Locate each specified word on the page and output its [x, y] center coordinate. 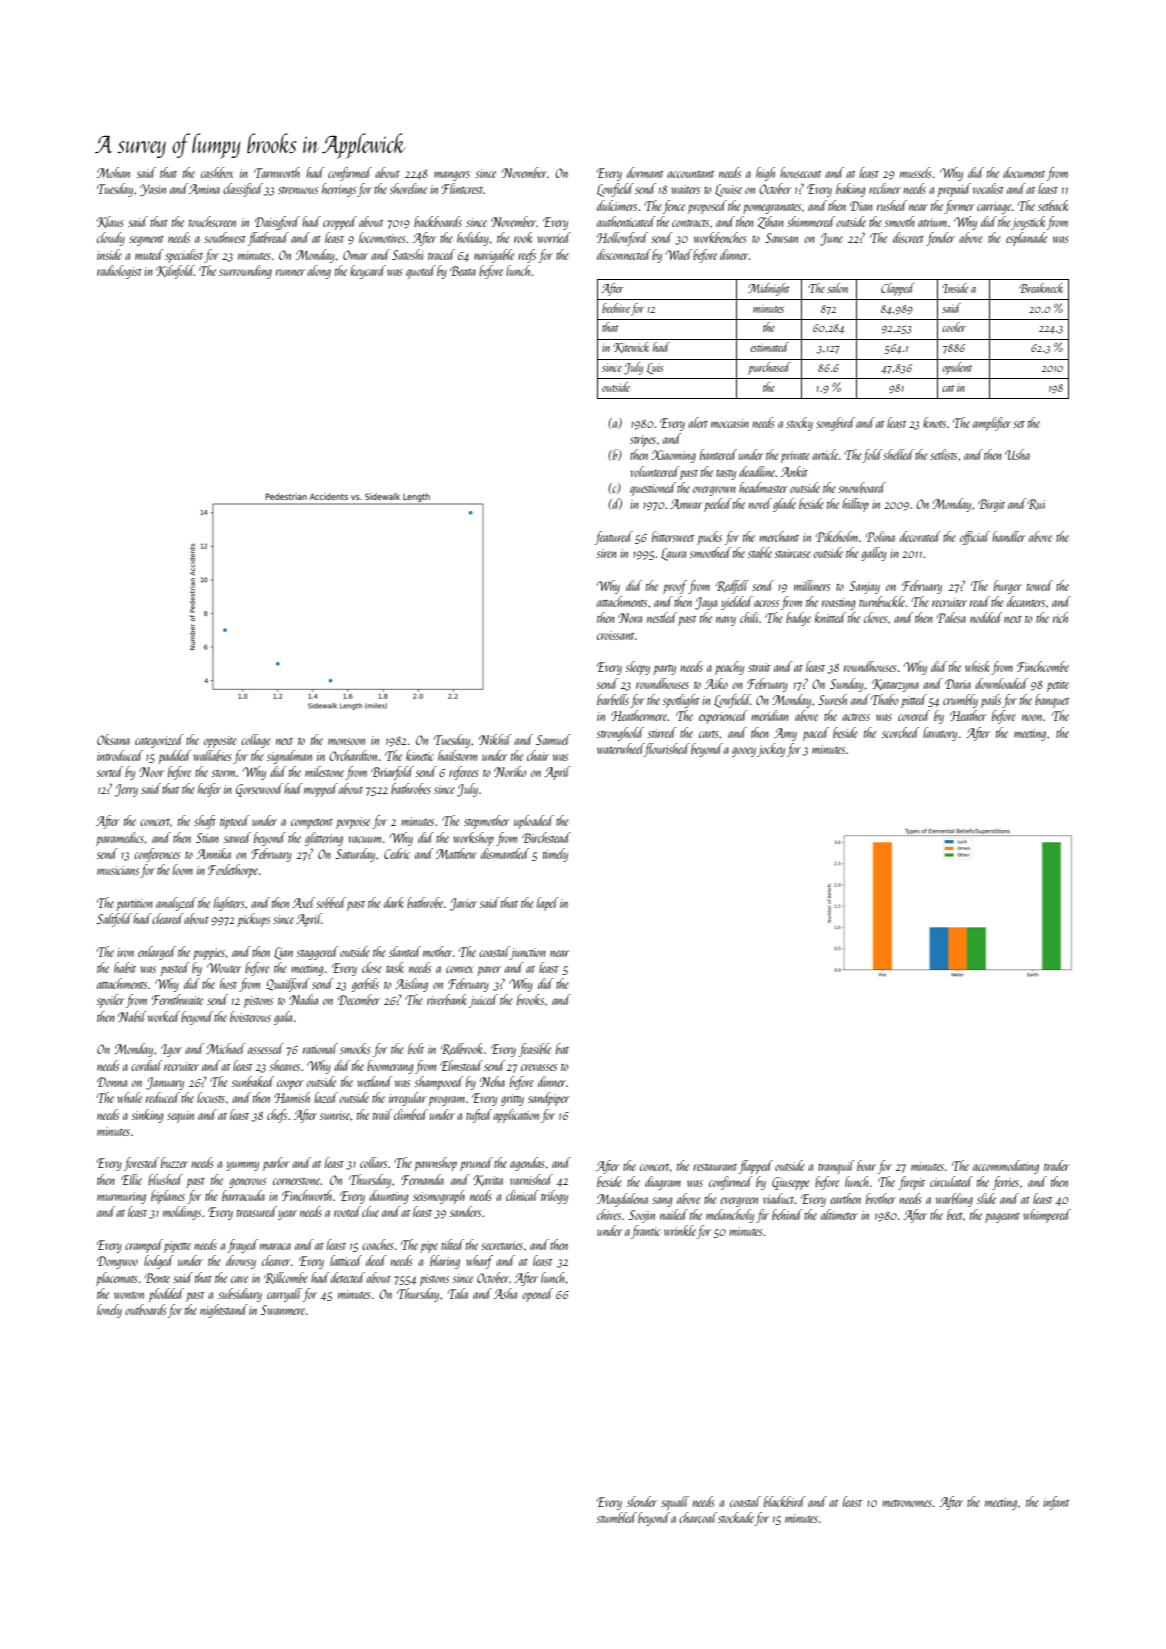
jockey [771, 750]
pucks [709, 538]
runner [290, 272]
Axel [303, 902]
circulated [951, 1181]
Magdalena [622, 1200]
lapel [547, 904]
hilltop [855, 505]
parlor [276, 1164]
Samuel [553, 739]
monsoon [346, 741]
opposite [220, 742]
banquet [1052, 701]
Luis [655, 369]
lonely [109, 1311]
